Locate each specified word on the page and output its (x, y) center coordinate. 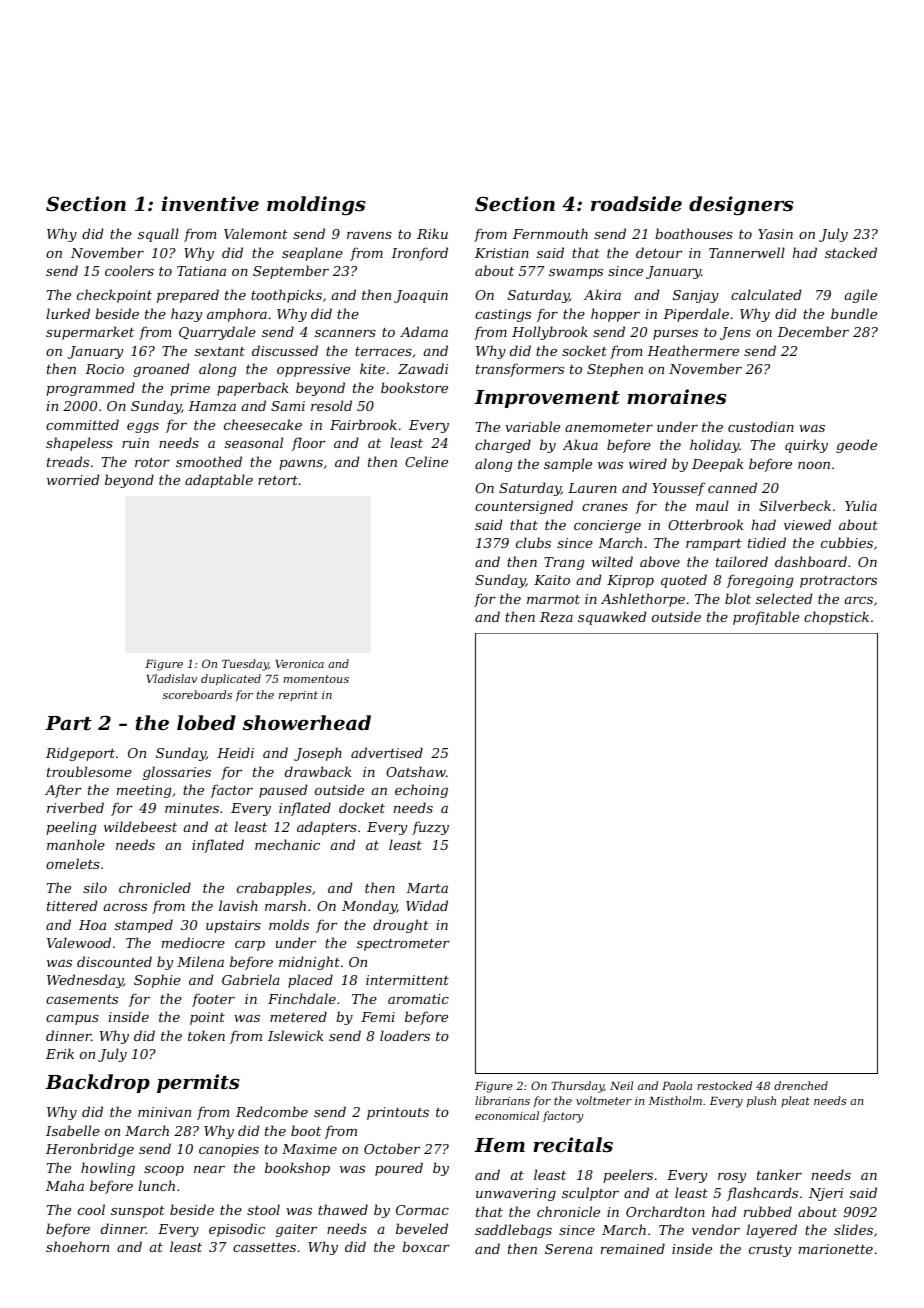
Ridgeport (80, 754)
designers (741, 206)
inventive (210, 203)
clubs (533, 542)
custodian (761, 426)
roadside (636, 203)
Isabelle (73, 1130)
